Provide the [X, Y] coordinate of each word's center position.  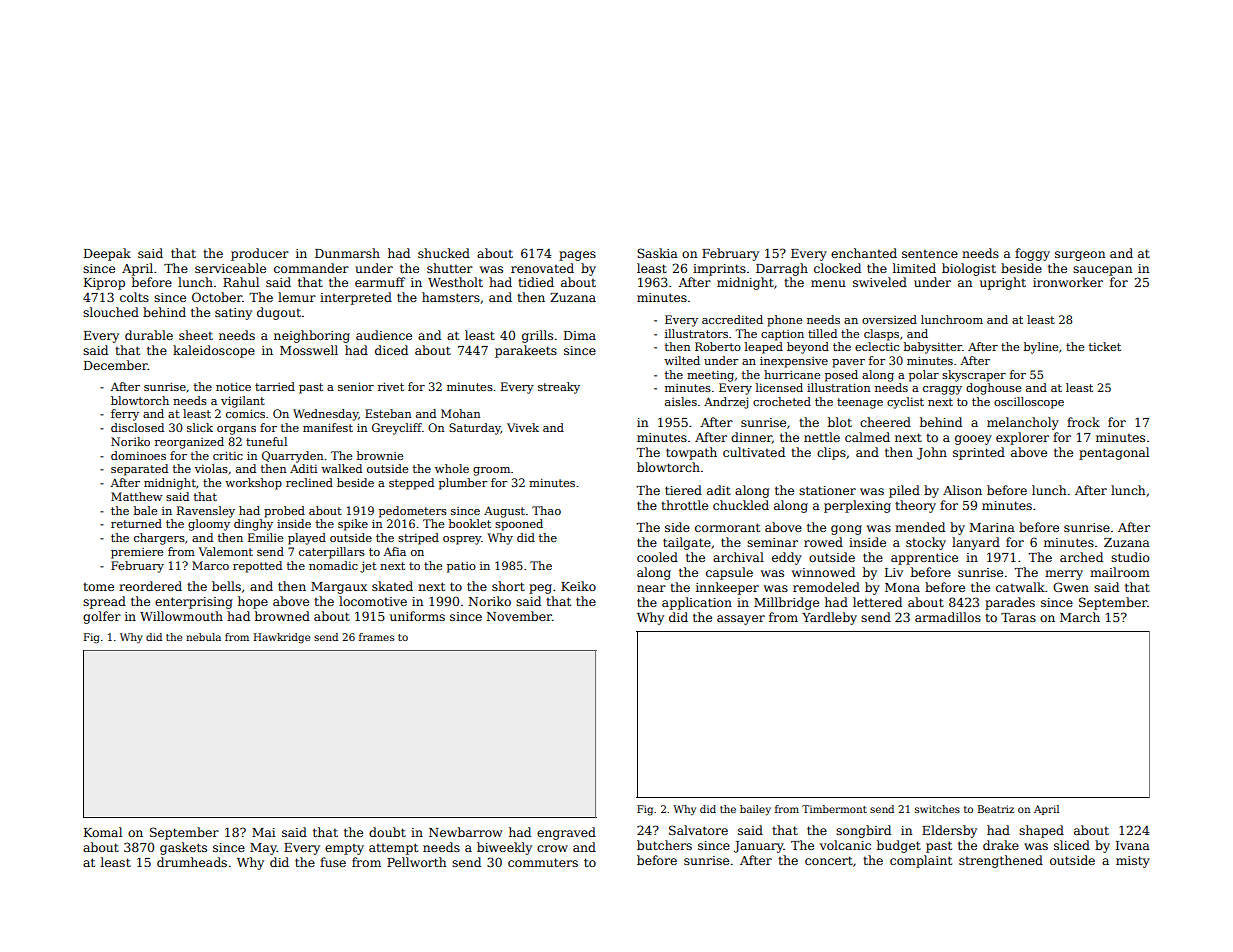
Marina [992, 527]
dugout [279, 313]
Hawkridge [282, 638]
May [263, 849]
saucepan [1102, 271]
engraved [566, 833]
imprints [719, 270]
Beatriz [996, 809]
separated [139, 470]
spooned [519, 525]
